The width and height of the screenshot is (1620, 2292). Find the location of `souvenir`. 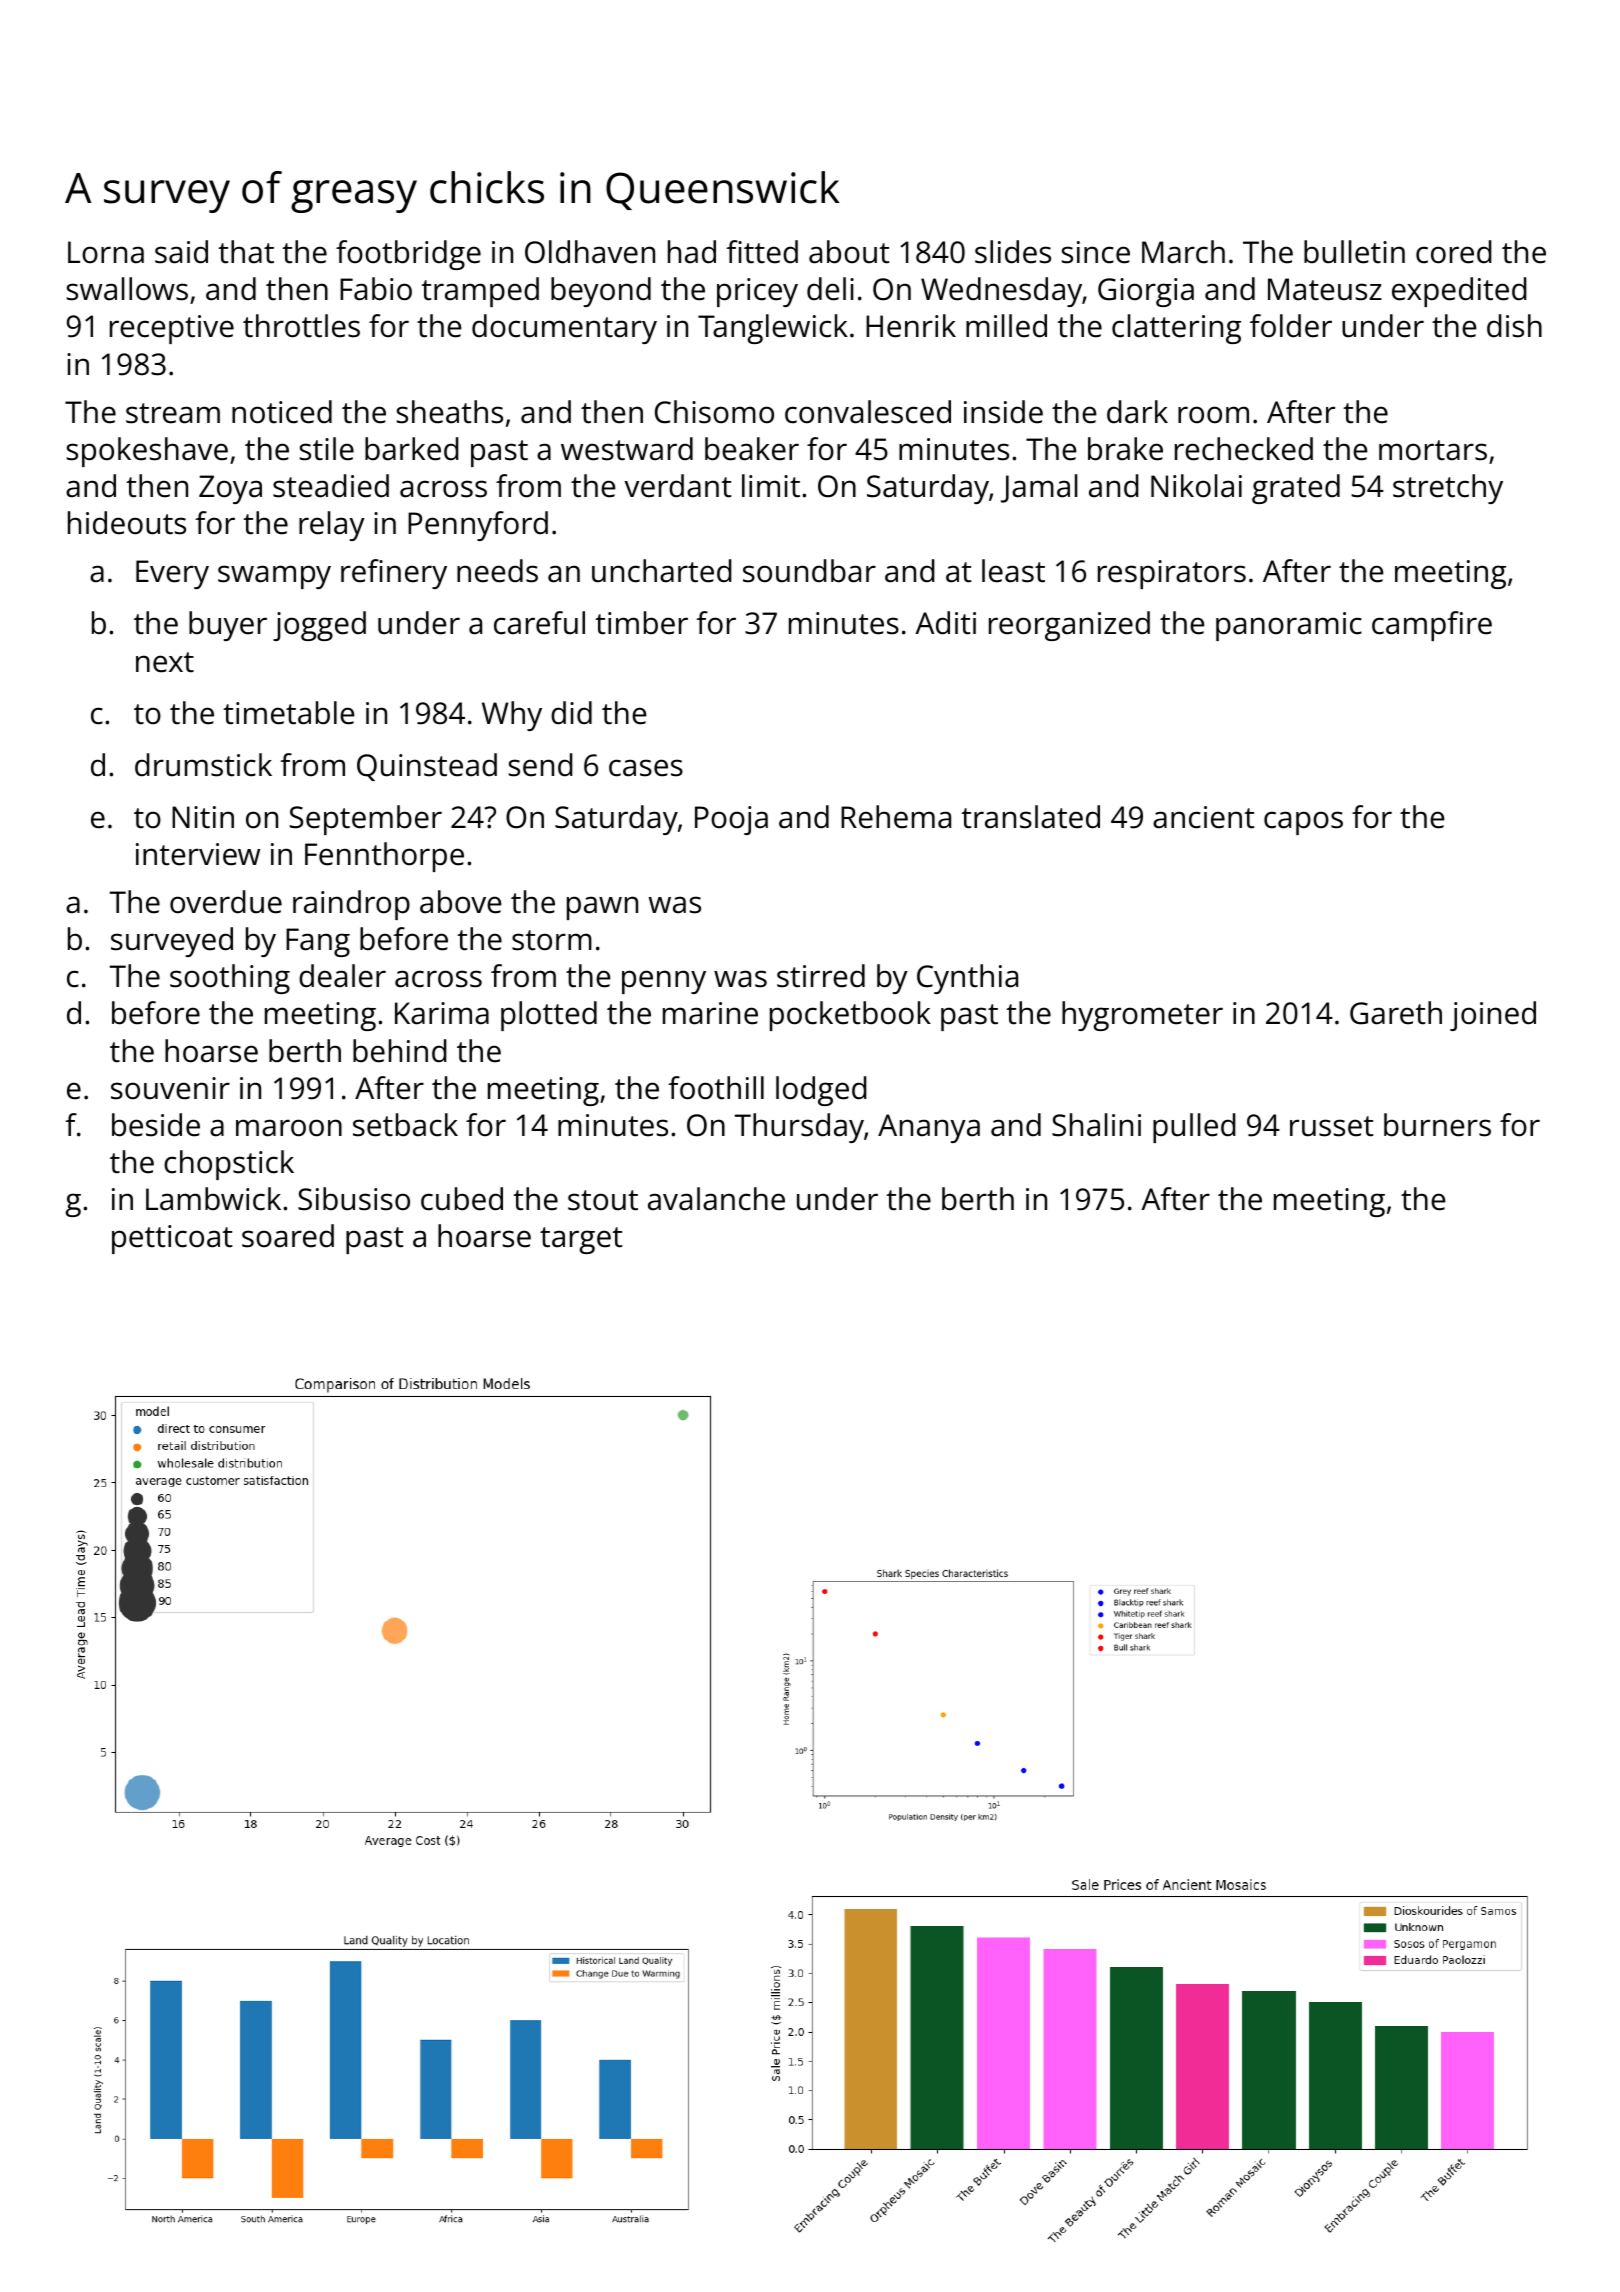

souvenir is located at coordinates (170, 1088).
